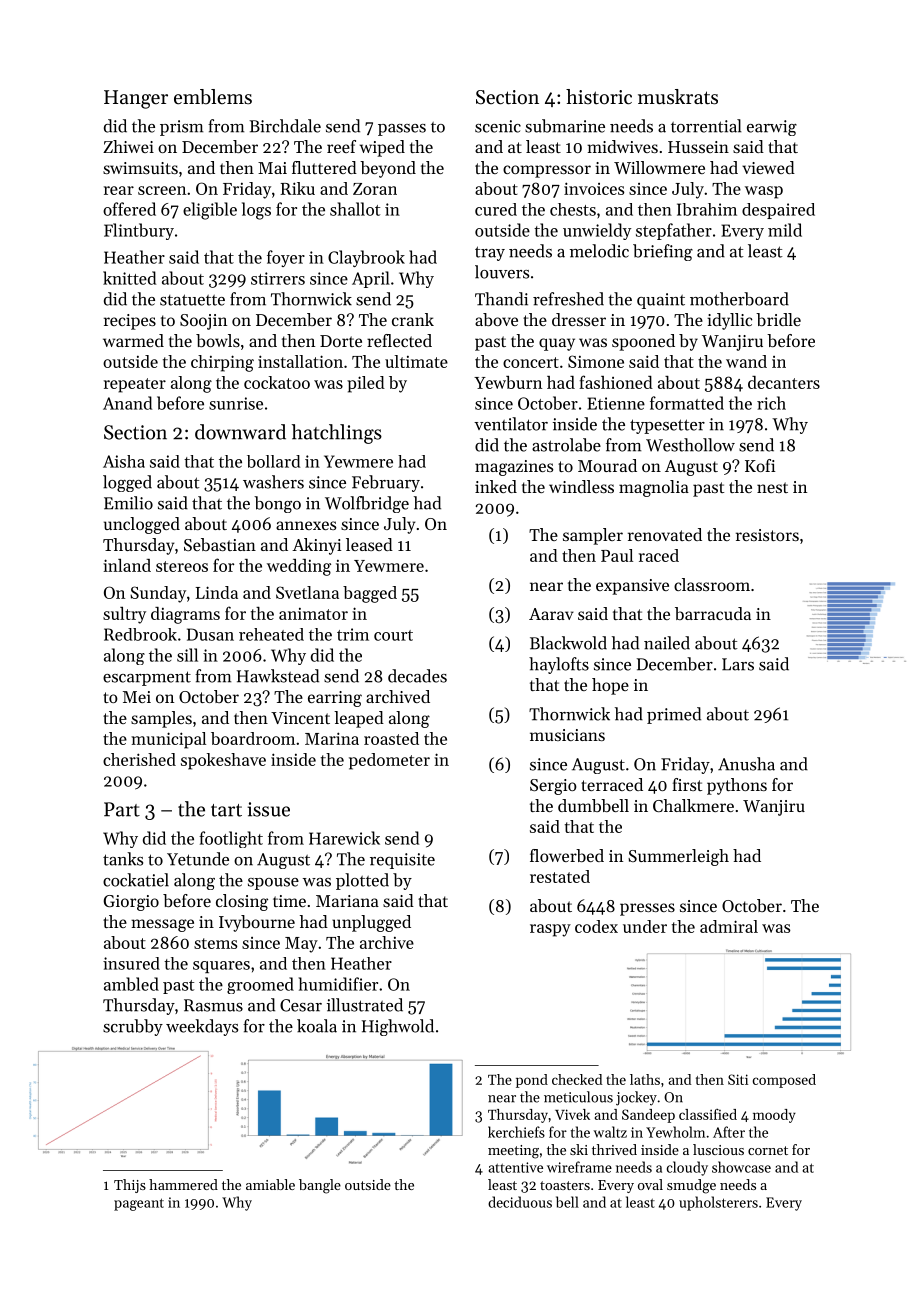 The width and height of the screenshot is (924, 1308). What do you see at coordinates (593, 536) in the screenshot?
I see `sampler` at bounding box center [593, 536].
